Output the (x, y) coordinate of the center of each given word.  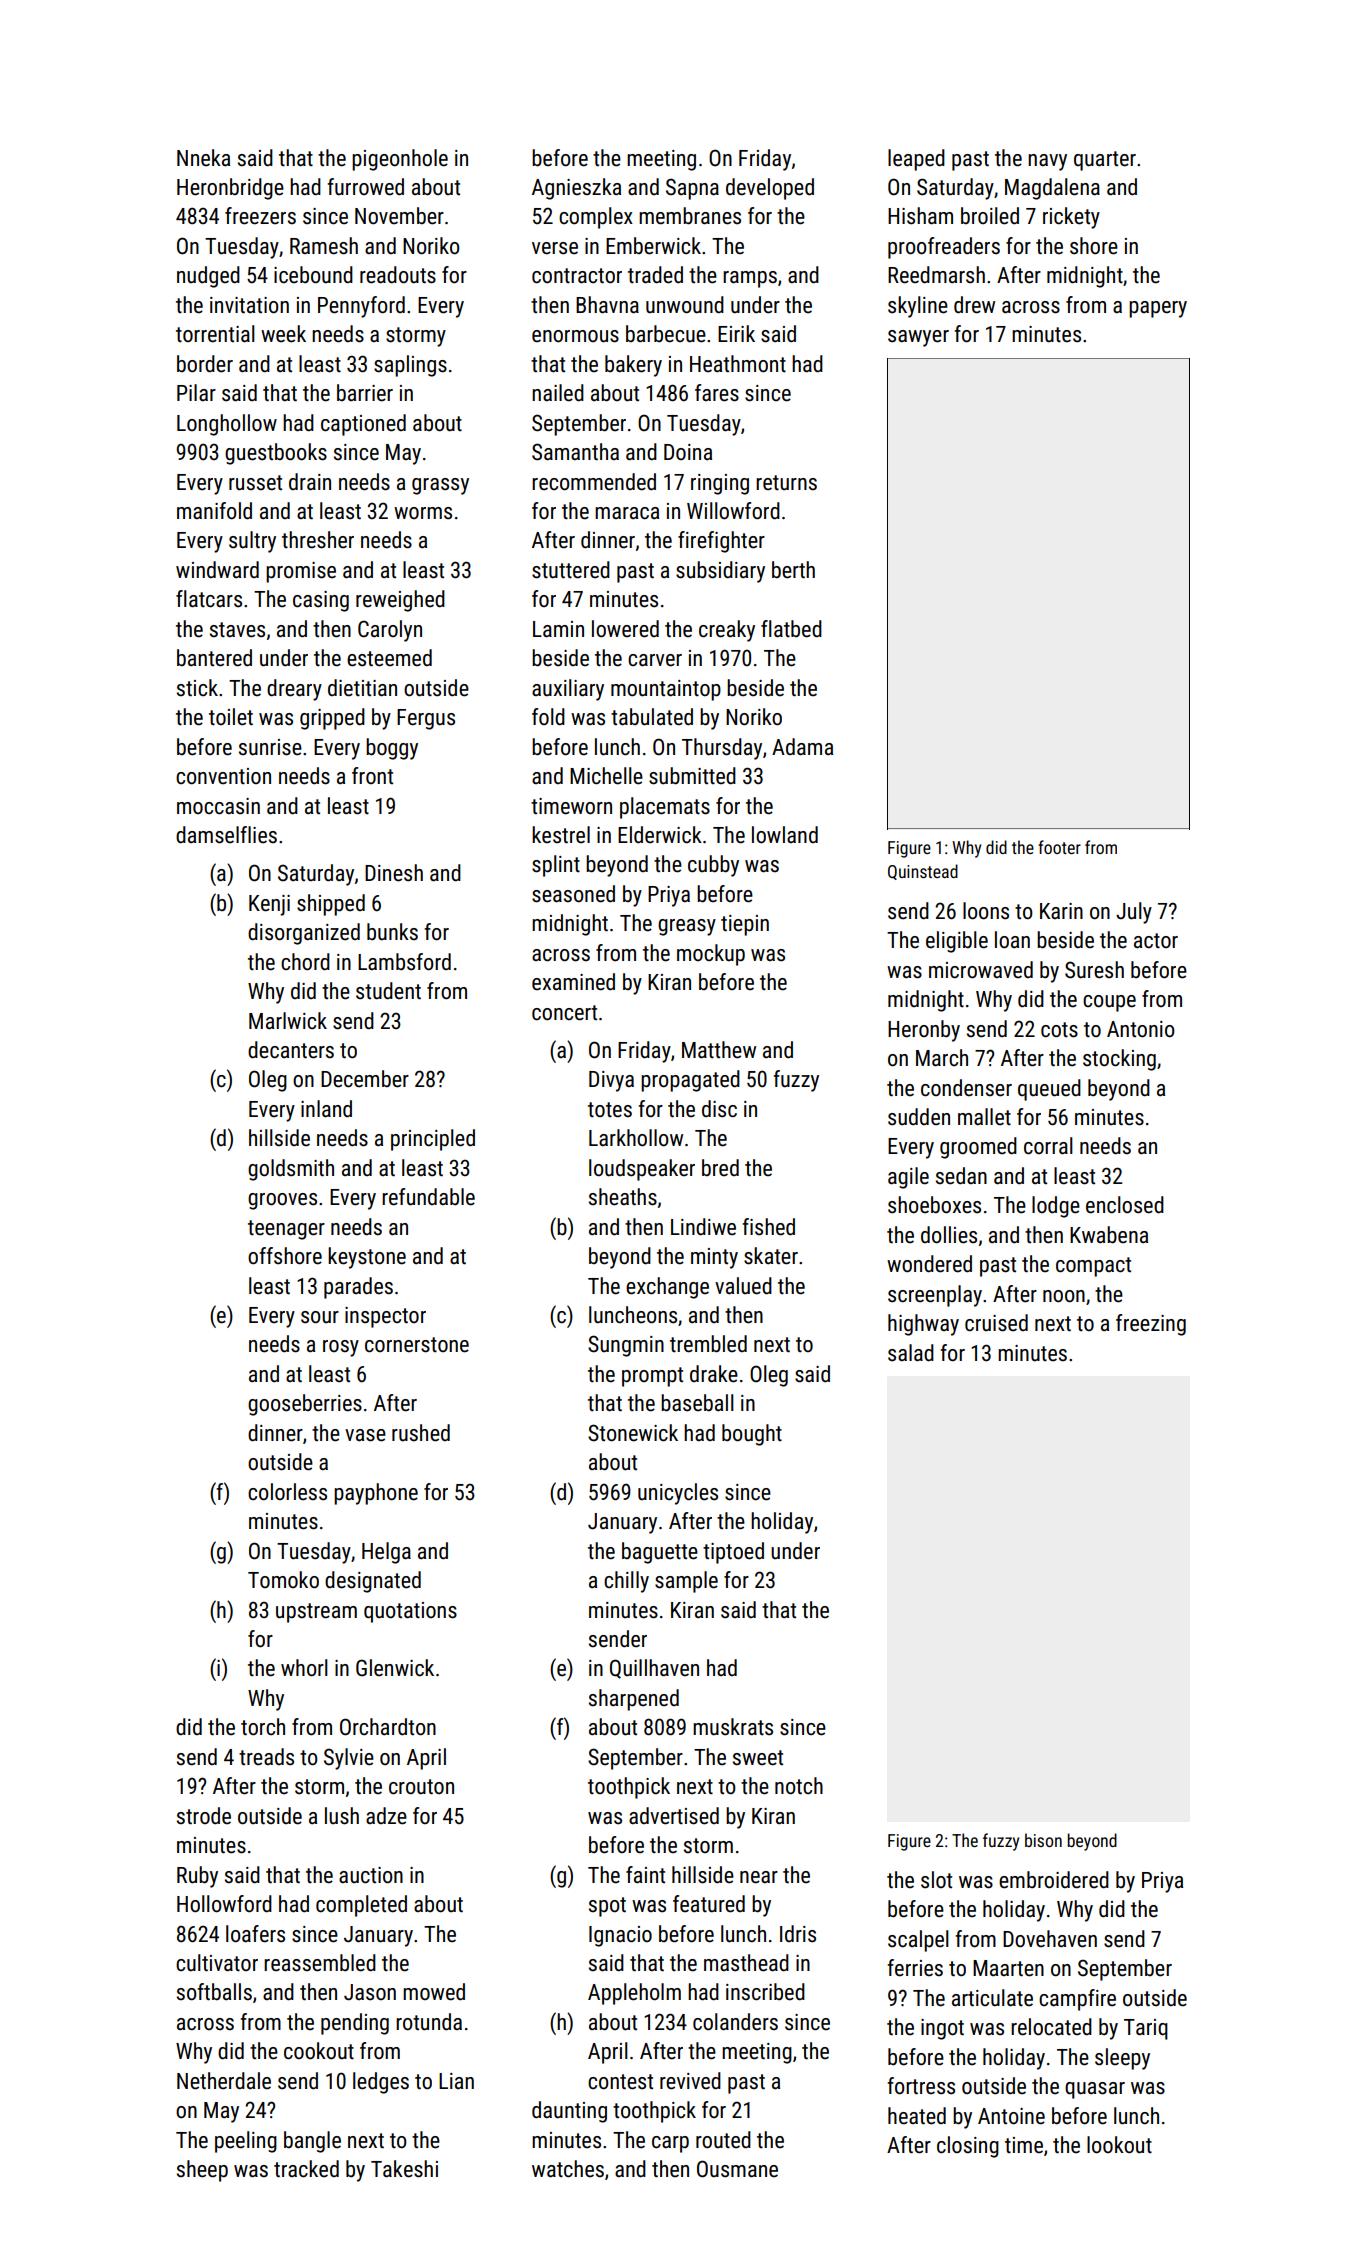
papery (1158, 309)
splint (556, 866)
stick (197, 688)
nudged (208, 277)
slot (936, 1880)
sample (686, 1582)
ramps (750, 279)
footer (1059, 847)
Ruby (197, 1877)
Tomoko (283, 1580)
